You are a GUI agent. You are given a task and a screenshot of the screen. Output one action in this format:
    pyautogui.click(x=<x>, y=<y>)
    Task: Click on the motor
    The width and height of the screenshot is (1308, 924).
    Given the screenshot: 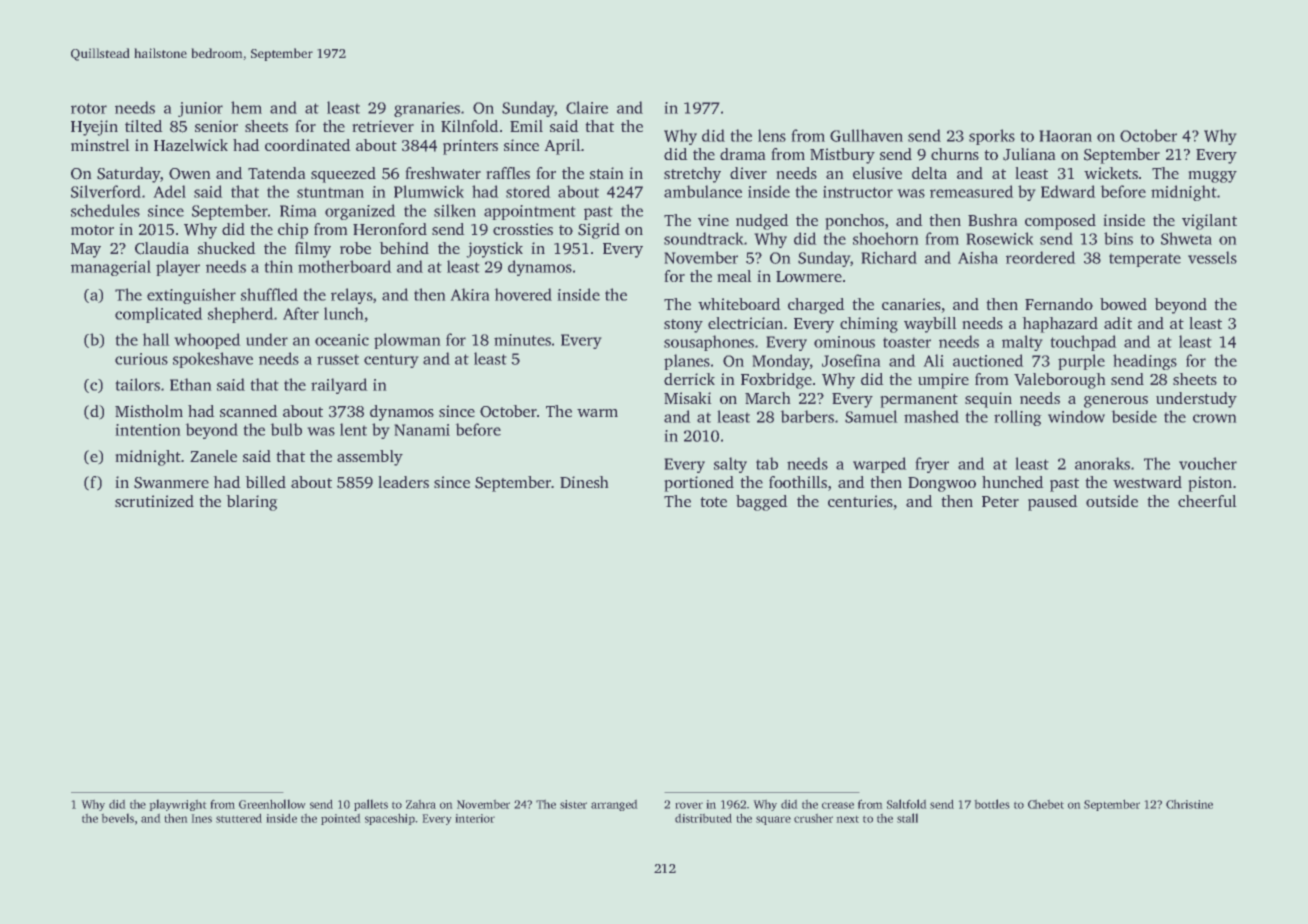 What is the action you would take?
    pyautogui.click(x=92, y=230)
